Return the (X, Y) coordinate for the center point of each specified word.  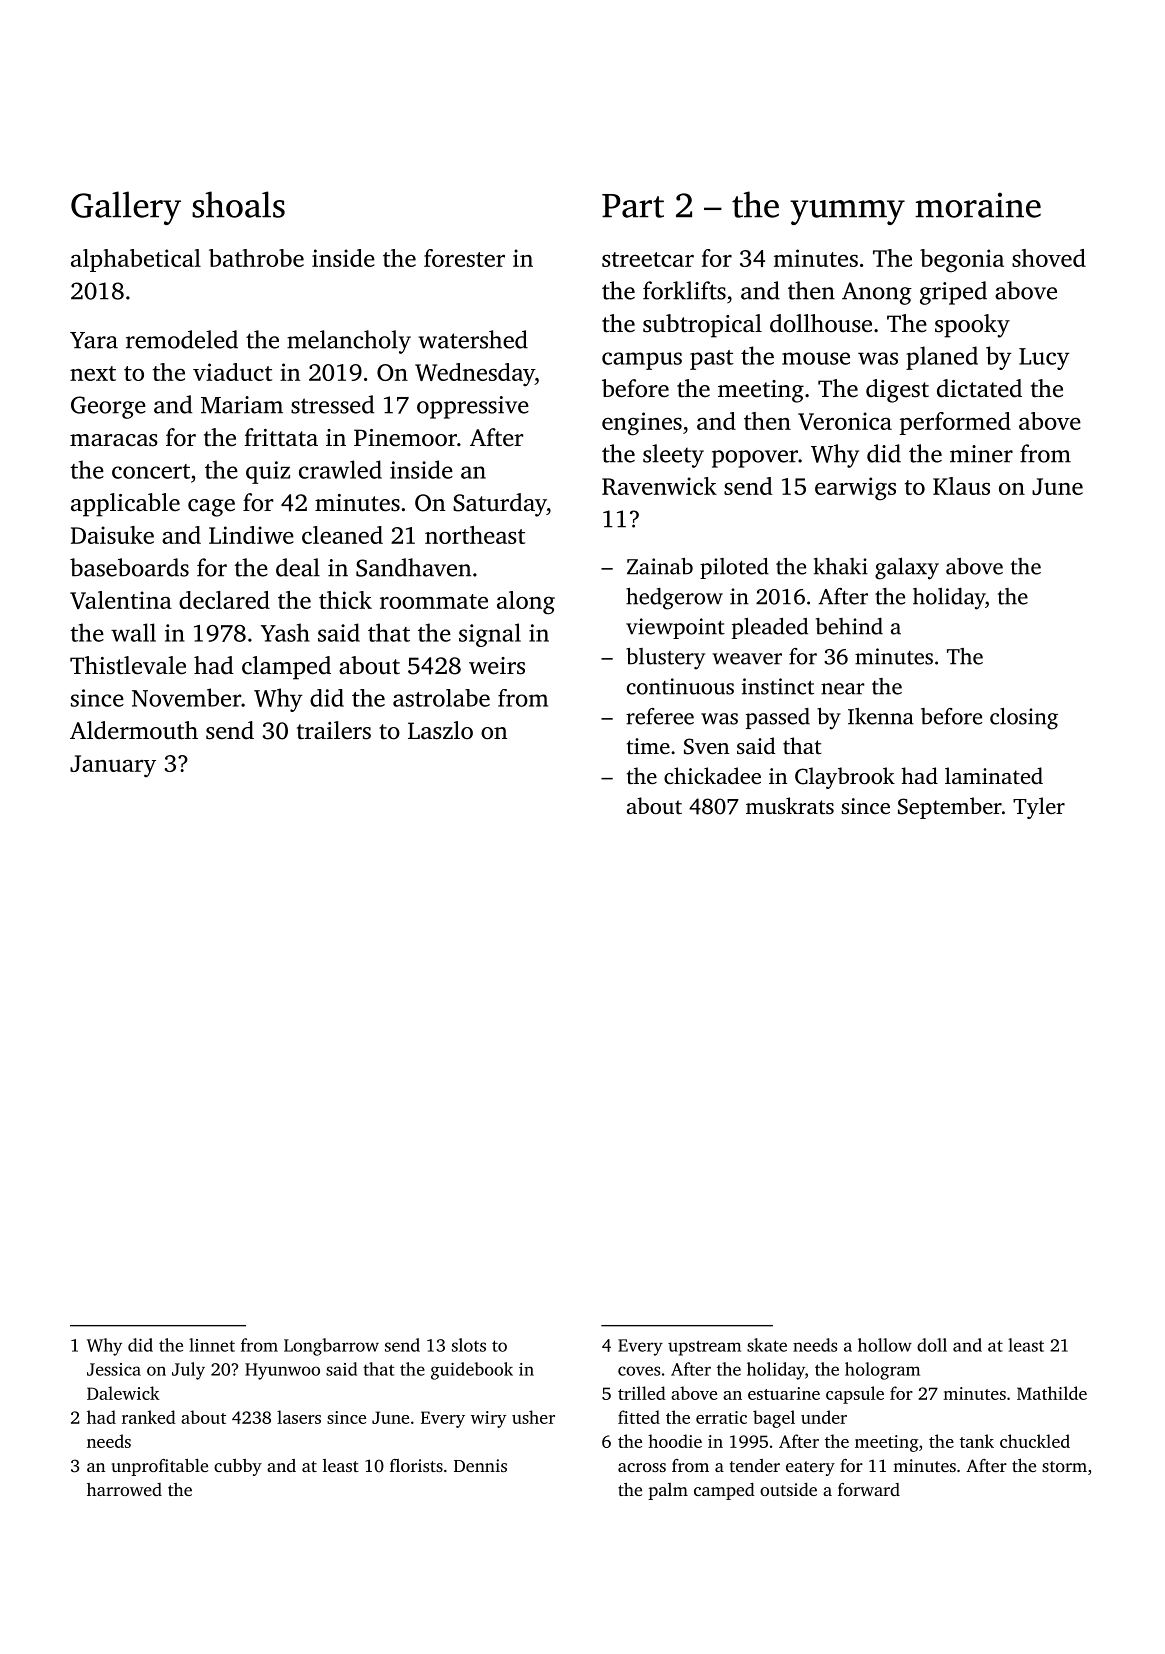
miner (981, 454)
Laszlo (440, 730)
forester (464, 258)
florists (416, 1465)
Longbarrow (331, 1347)
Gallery (126, 208)
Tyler (1039, 808)
